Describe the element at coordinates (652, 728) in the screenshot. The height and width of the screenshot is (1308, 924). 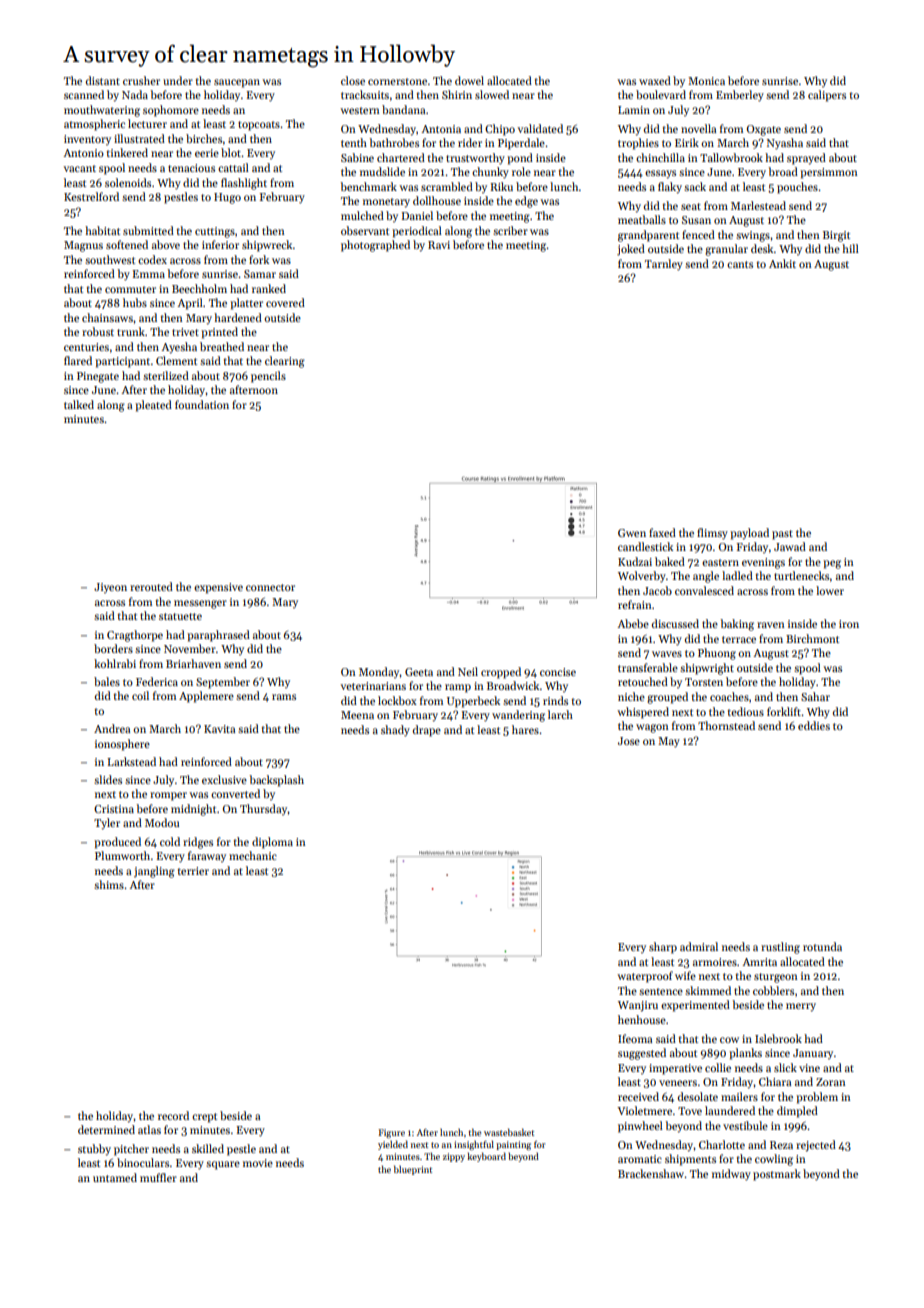
I see `wagon` at that location.
